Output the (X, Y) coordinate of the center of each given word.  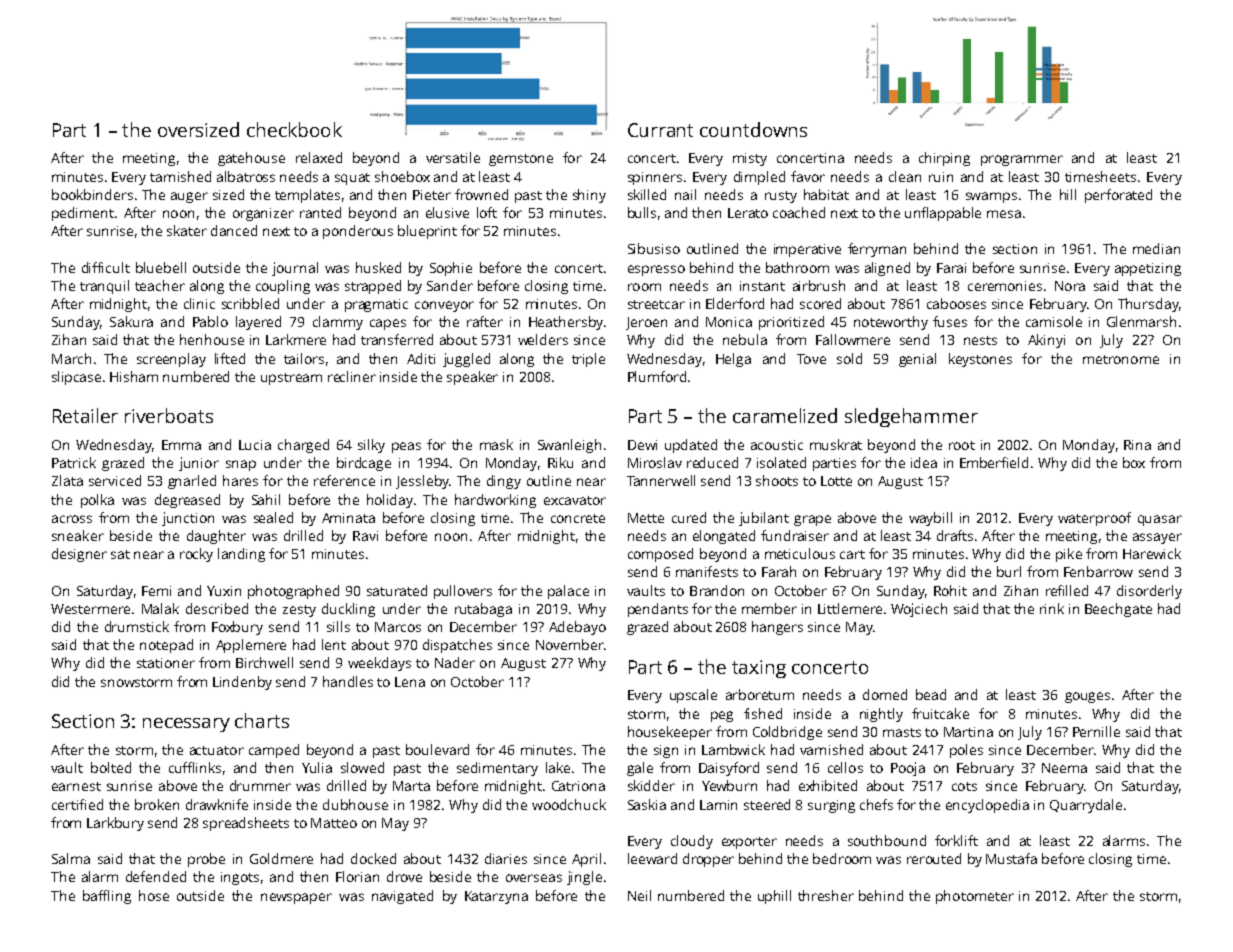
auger (189, 197)
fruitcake (940, 713)
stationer (166, 663)
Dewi (642, 445)
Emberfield (994, 462)
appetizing (1148, 269)
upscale (693, 696)
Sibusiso (654, 248)
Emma (181, 445)
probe (206, 860)
